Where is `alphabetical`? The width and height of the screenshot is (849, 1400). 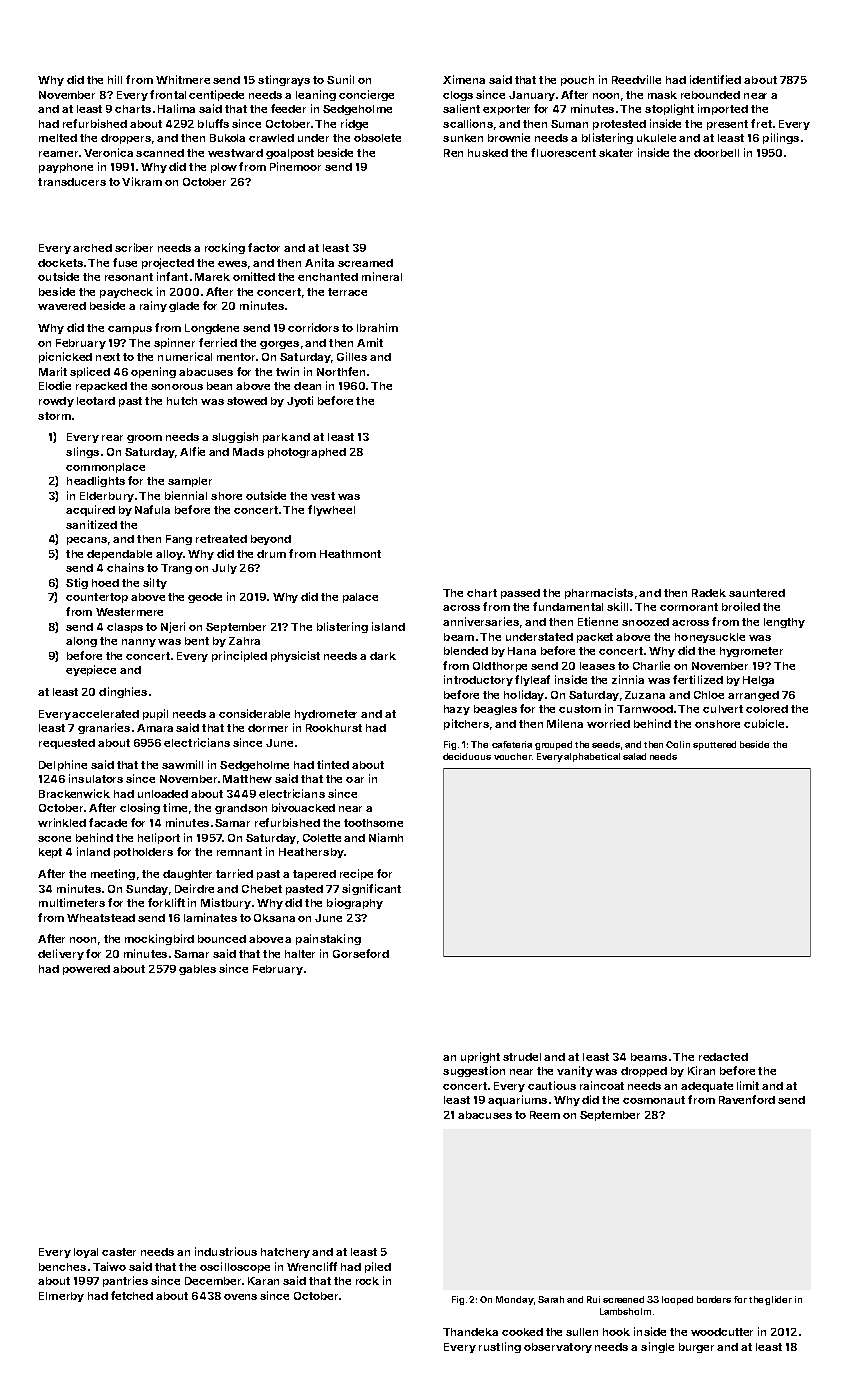 alphabetical is located at coordinates (592, 757).
